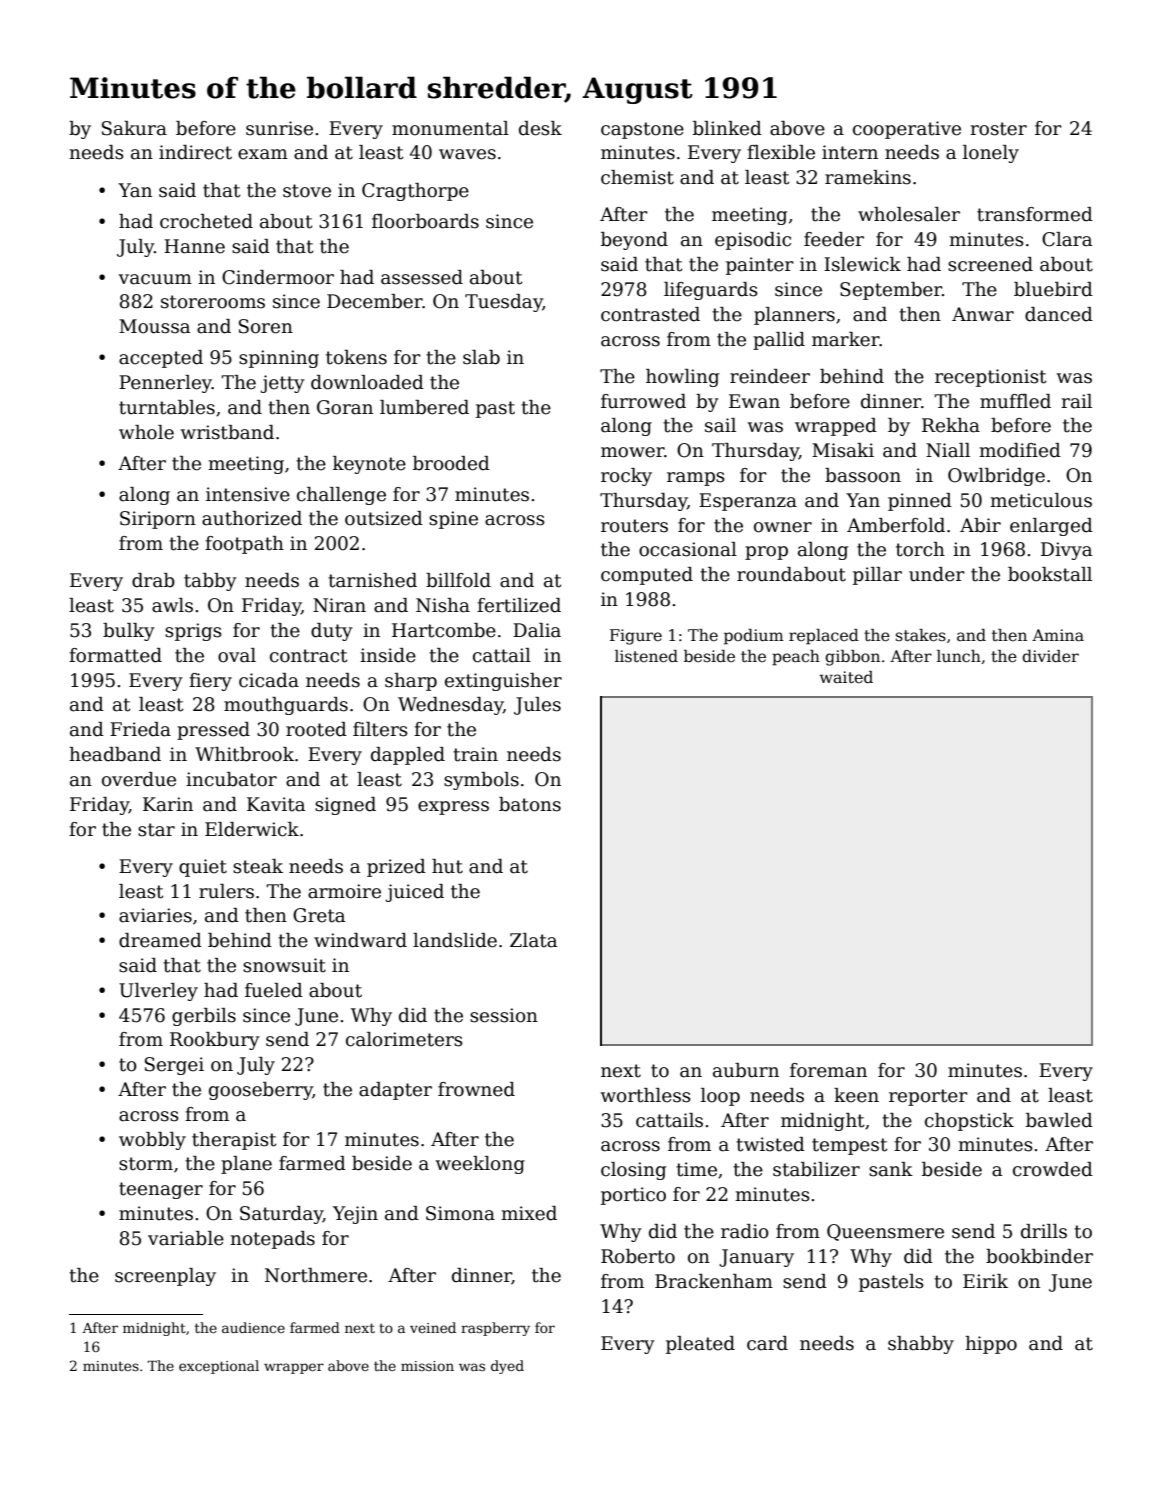 The height and width of the page is (1504, 1162). What do you see at coordinates (891, 1169) in the page?
I see `sank` at bounding box center [891, 1169].
